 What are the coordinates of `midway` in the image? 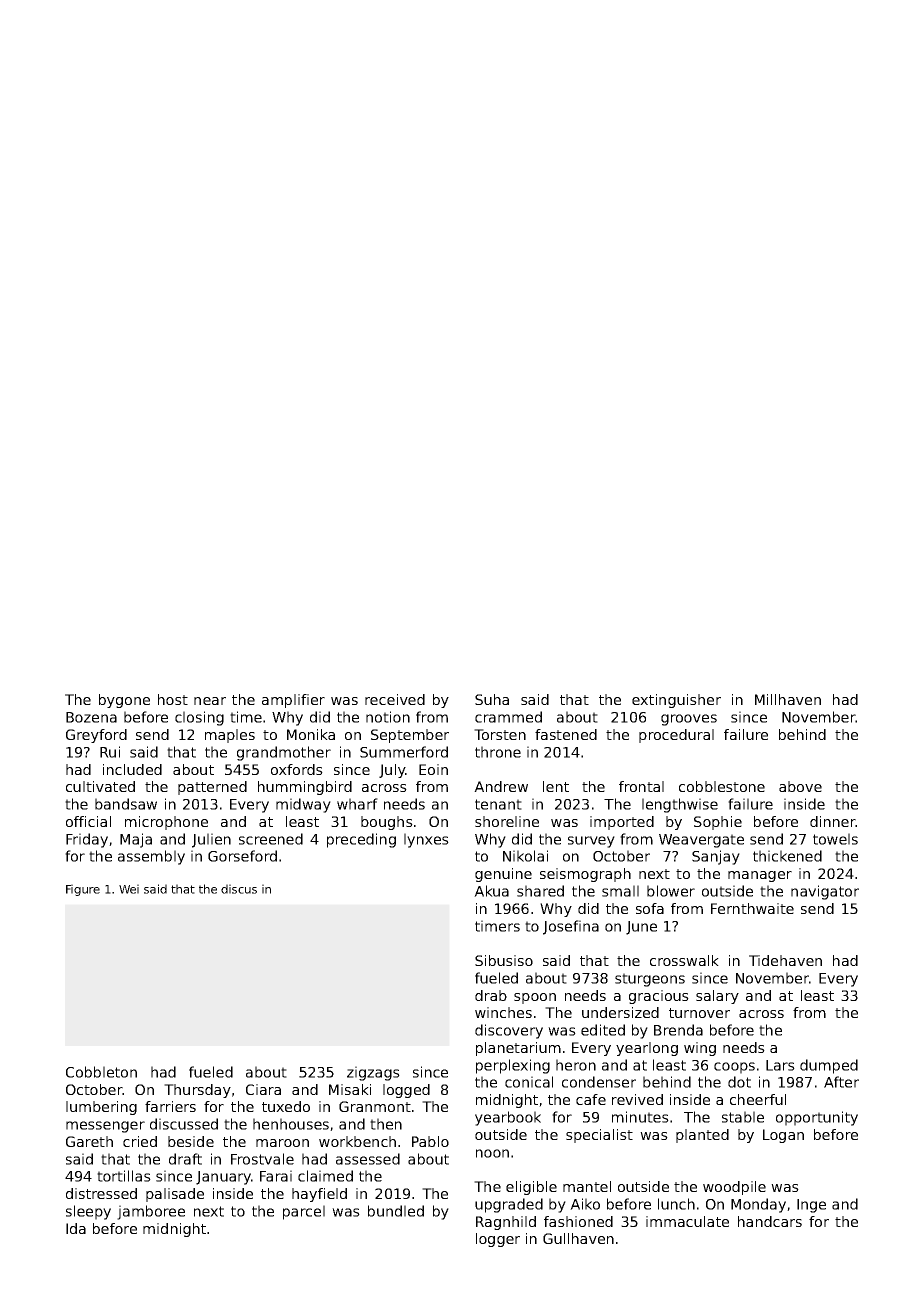 It's located at (303, 805).
